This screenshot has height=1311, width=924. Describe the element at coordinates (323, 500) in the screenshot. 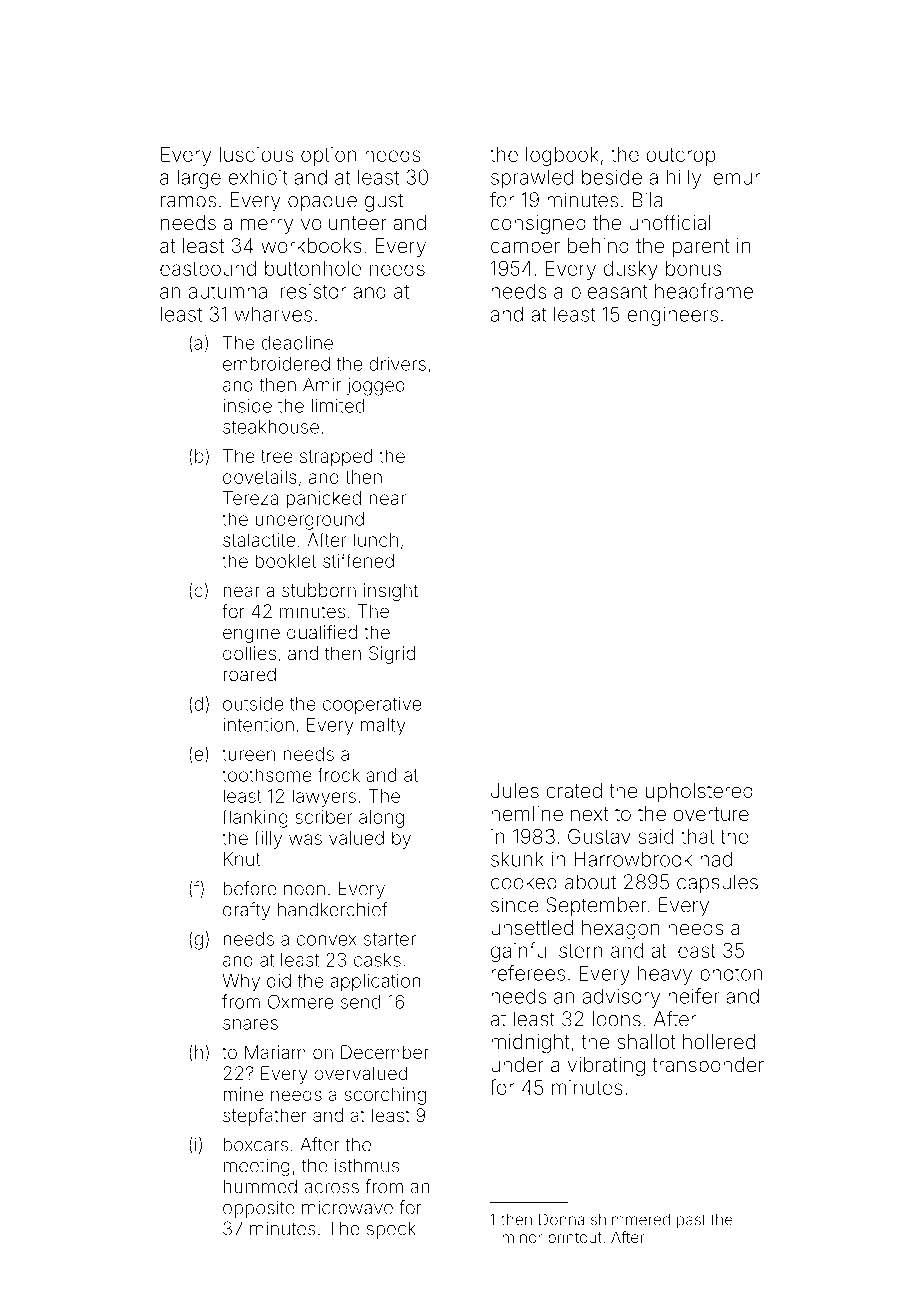

I see `panicked` at that location.
